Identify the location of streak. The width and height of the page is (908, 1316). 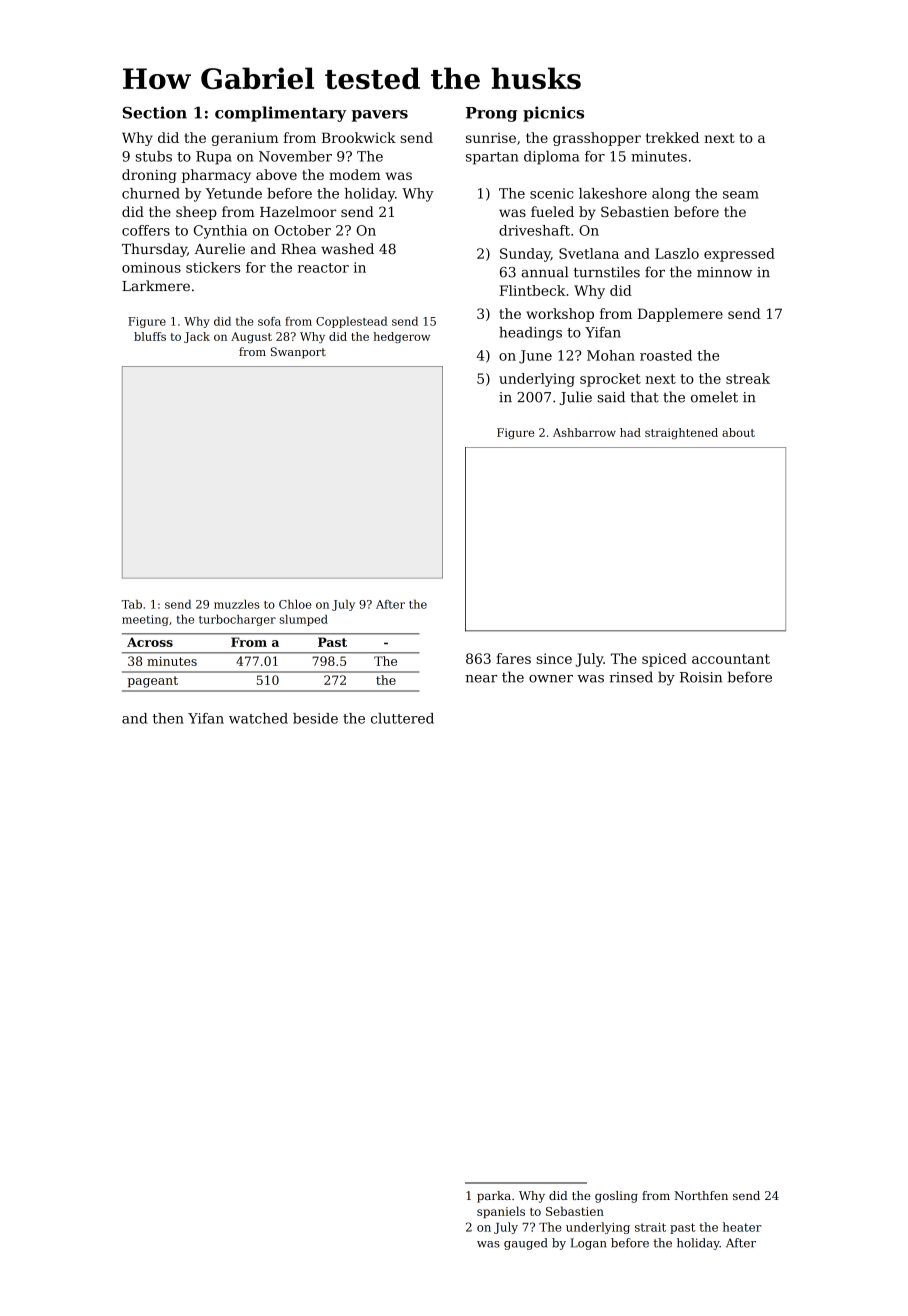
(748, 378).
